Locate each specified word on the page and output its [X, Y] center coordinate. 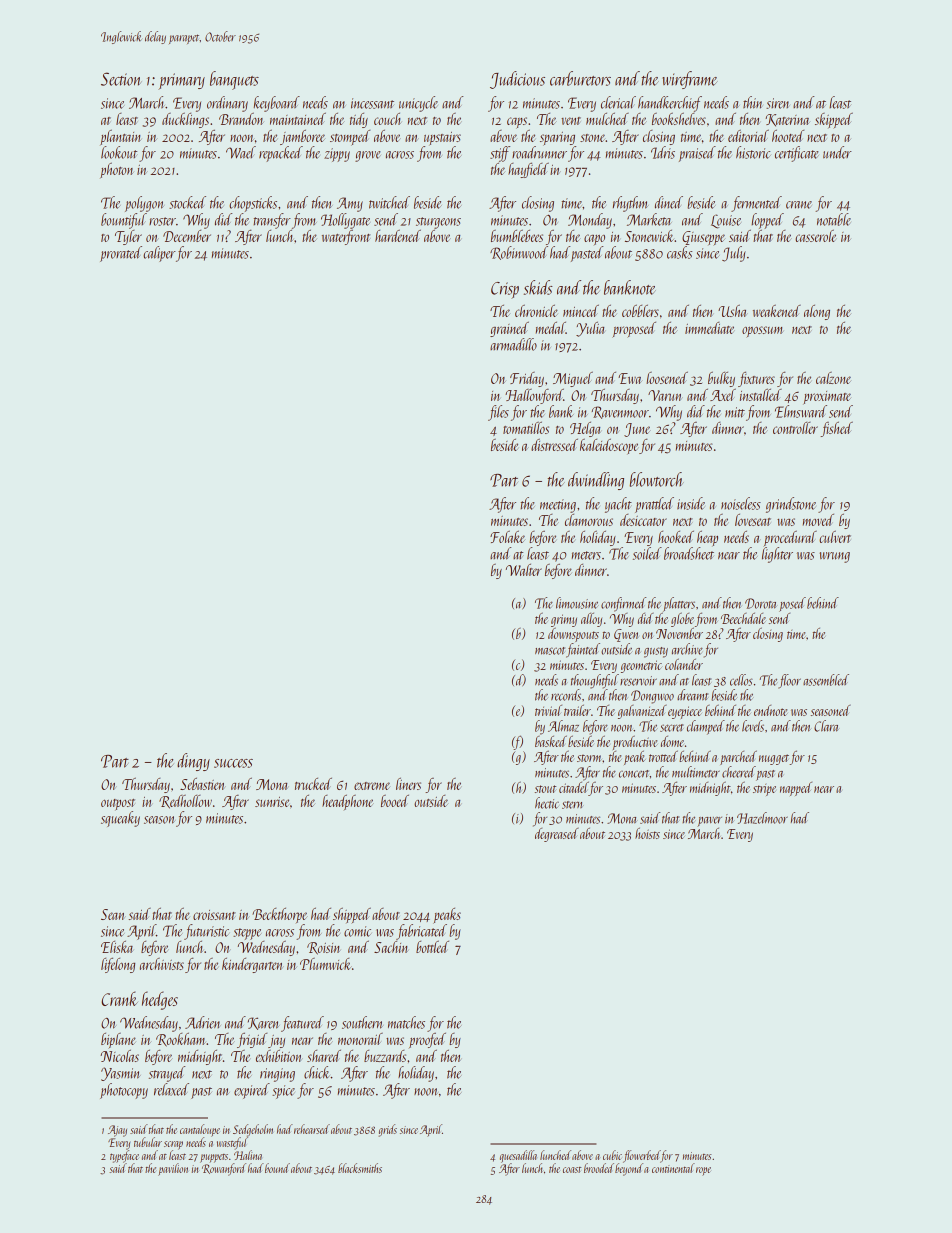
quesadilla [518, 1156]
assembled [826, 680]
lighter [777, 555]
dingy [193, 762]
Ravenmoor [620, 412]
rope [703, 1171]
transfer [272, 221]
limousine [577, 603]
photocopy [124, 1091]
